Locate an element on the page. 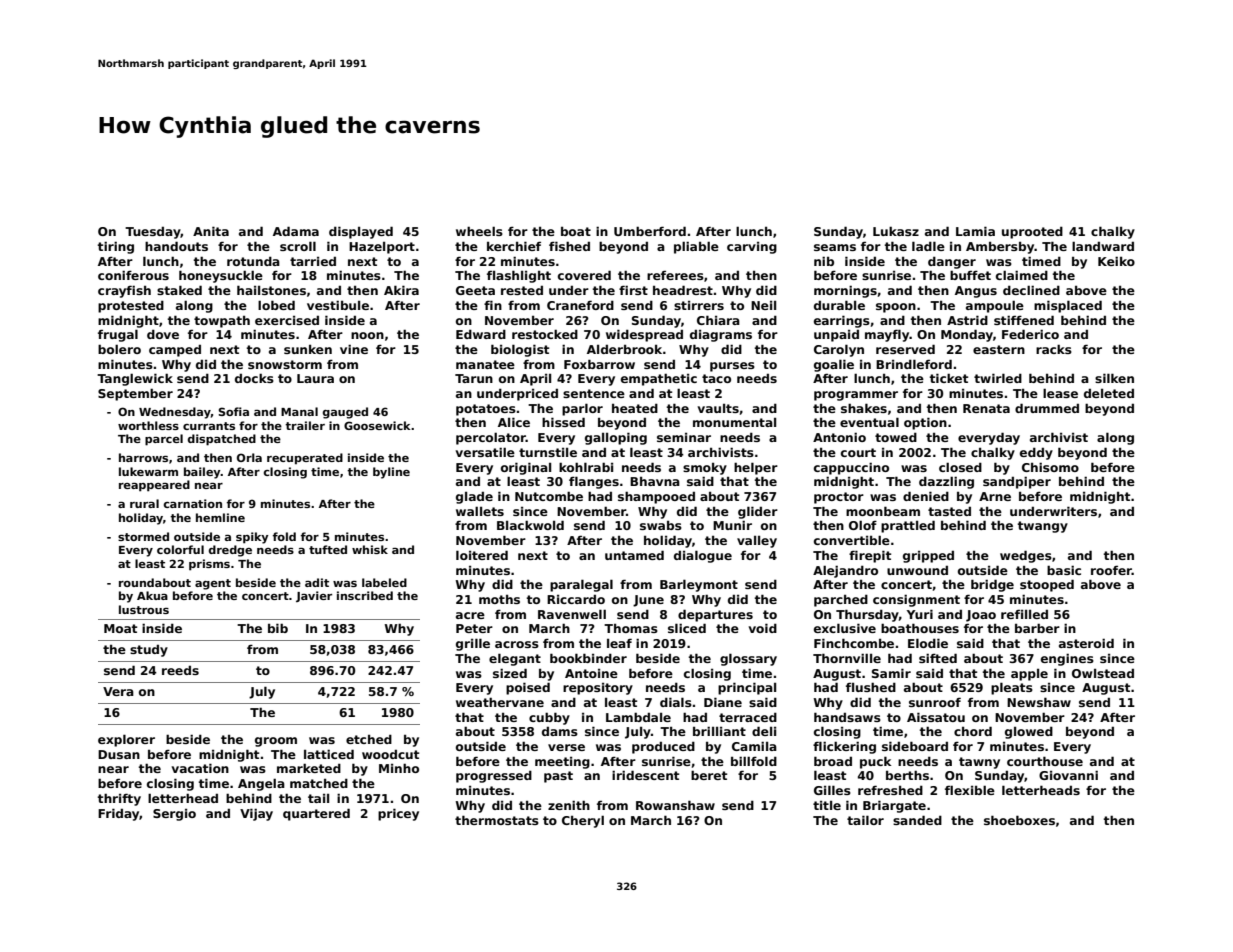 The height and width of the image is (952, 1233). produced is located at coordinates (663, 747).
